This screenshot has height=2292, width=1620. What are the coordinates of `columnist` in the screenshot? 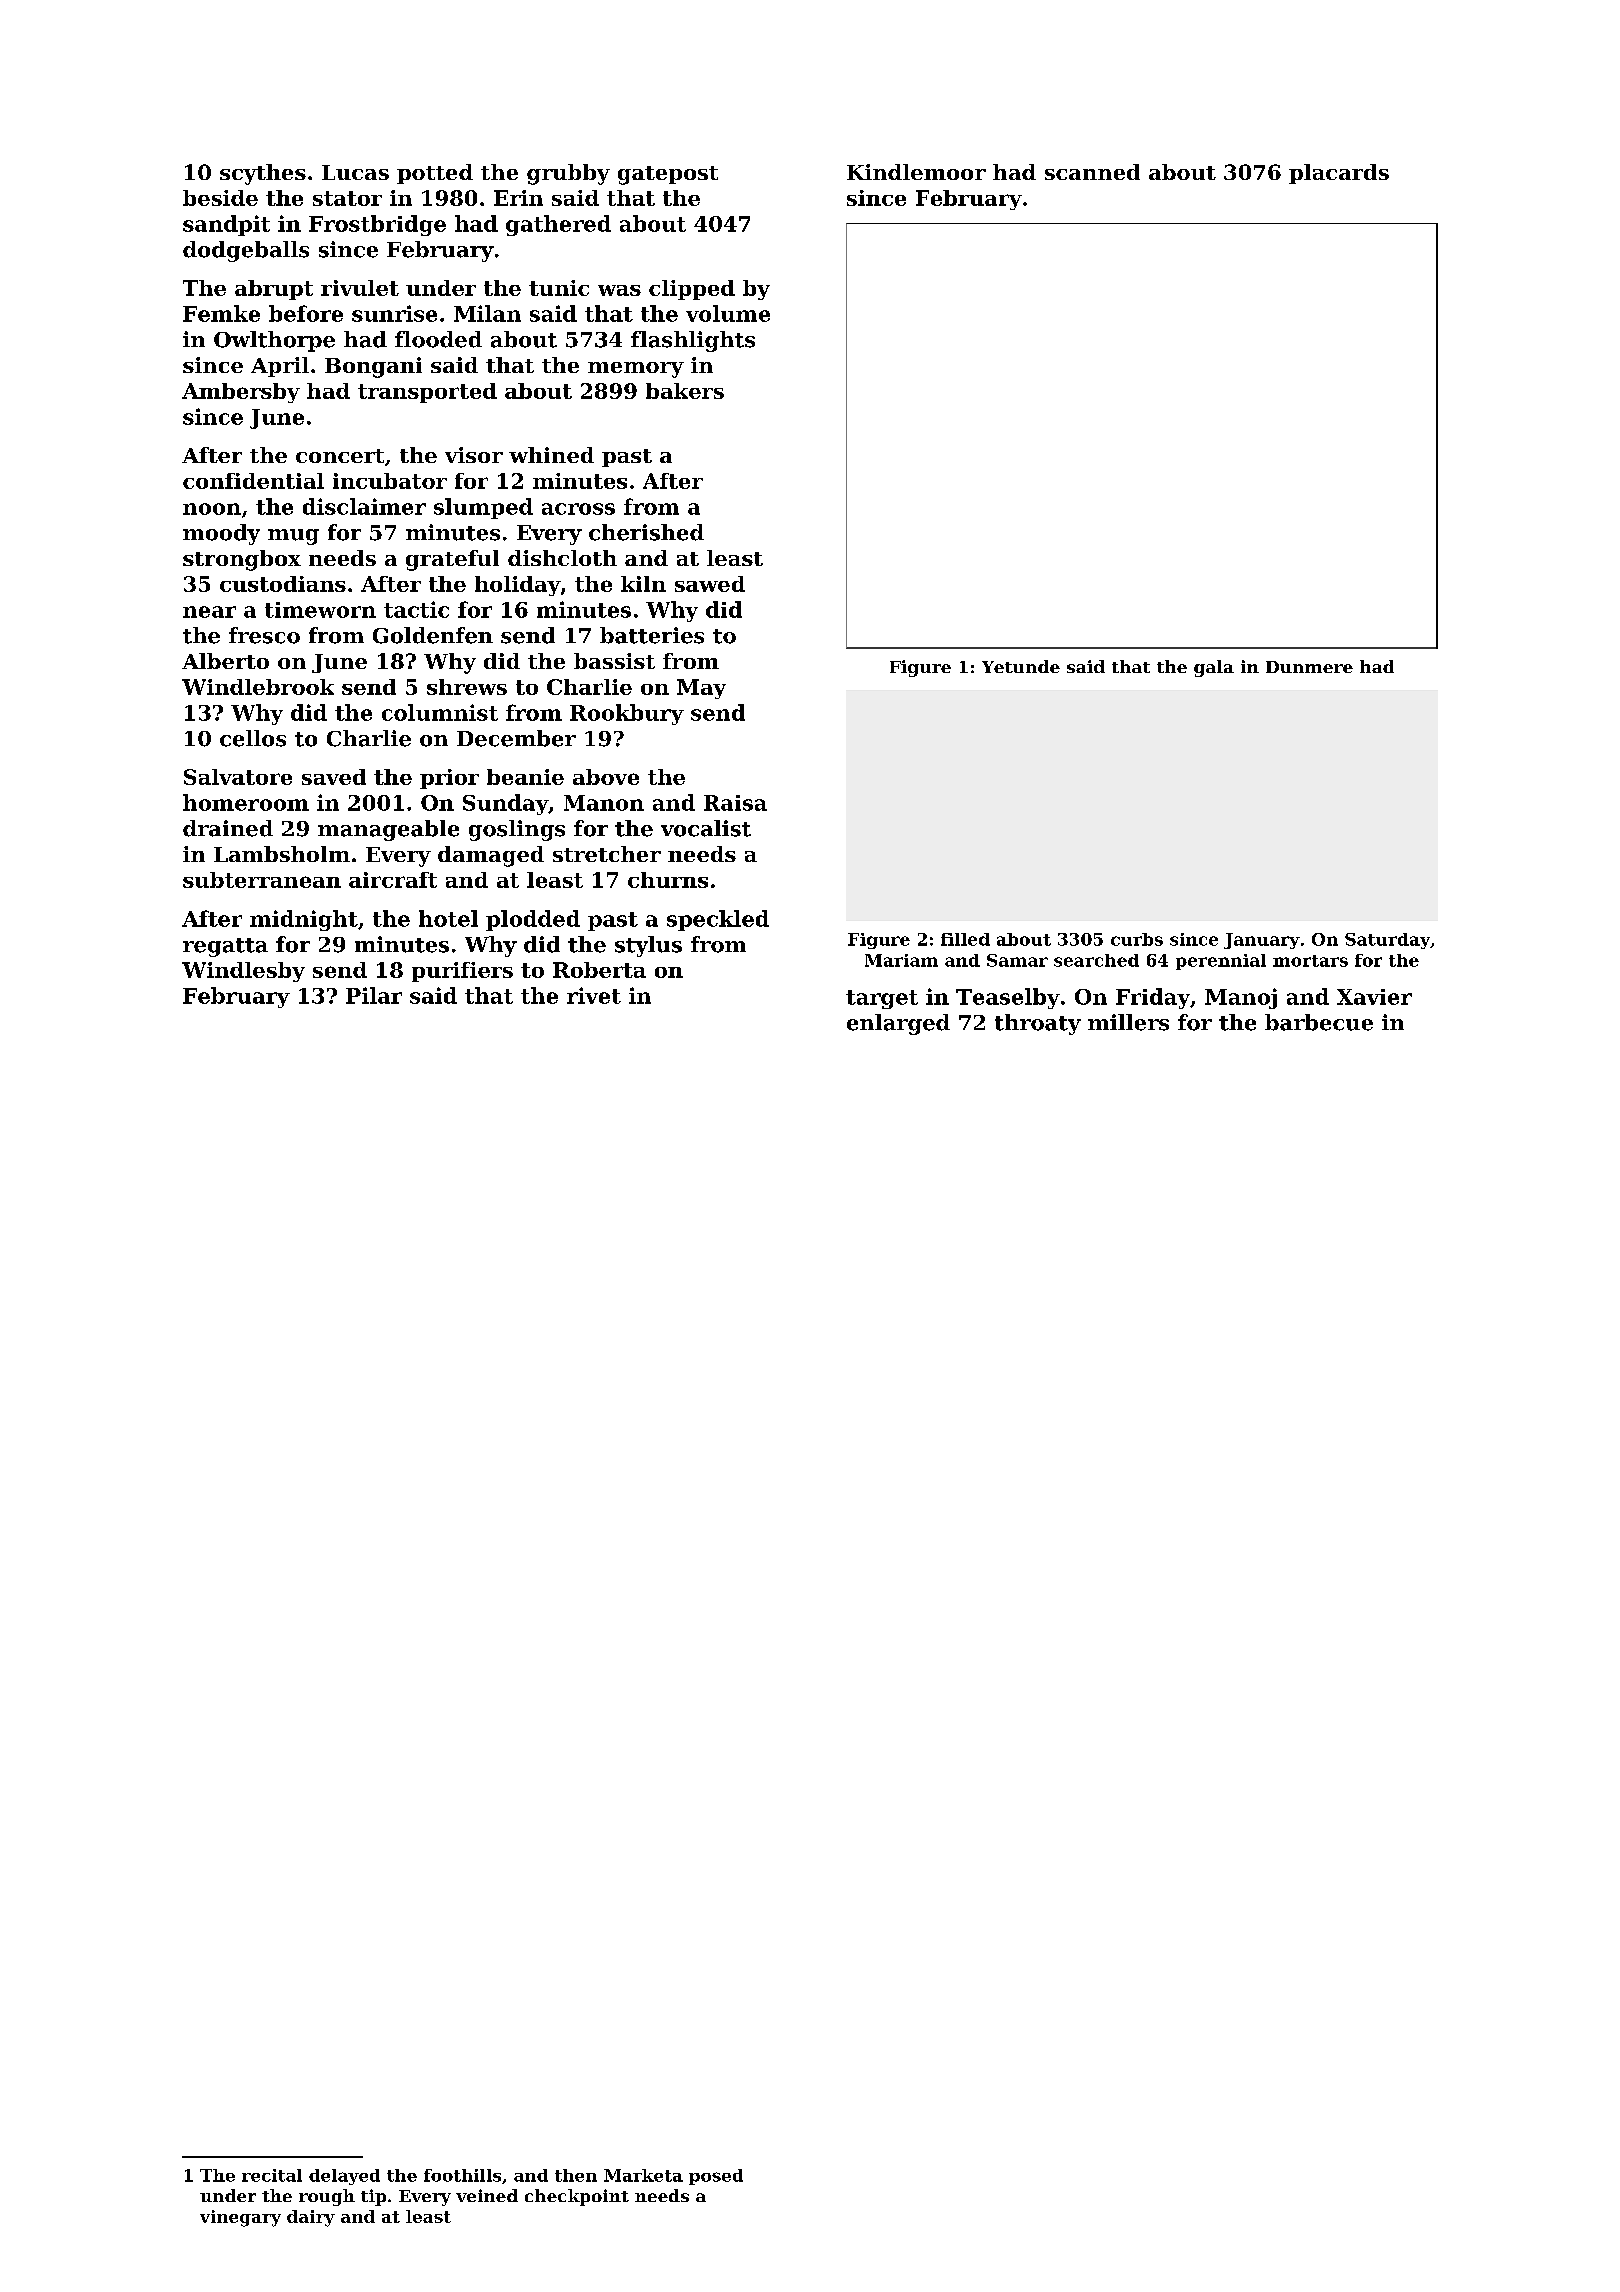 It's located at (440, 712).
